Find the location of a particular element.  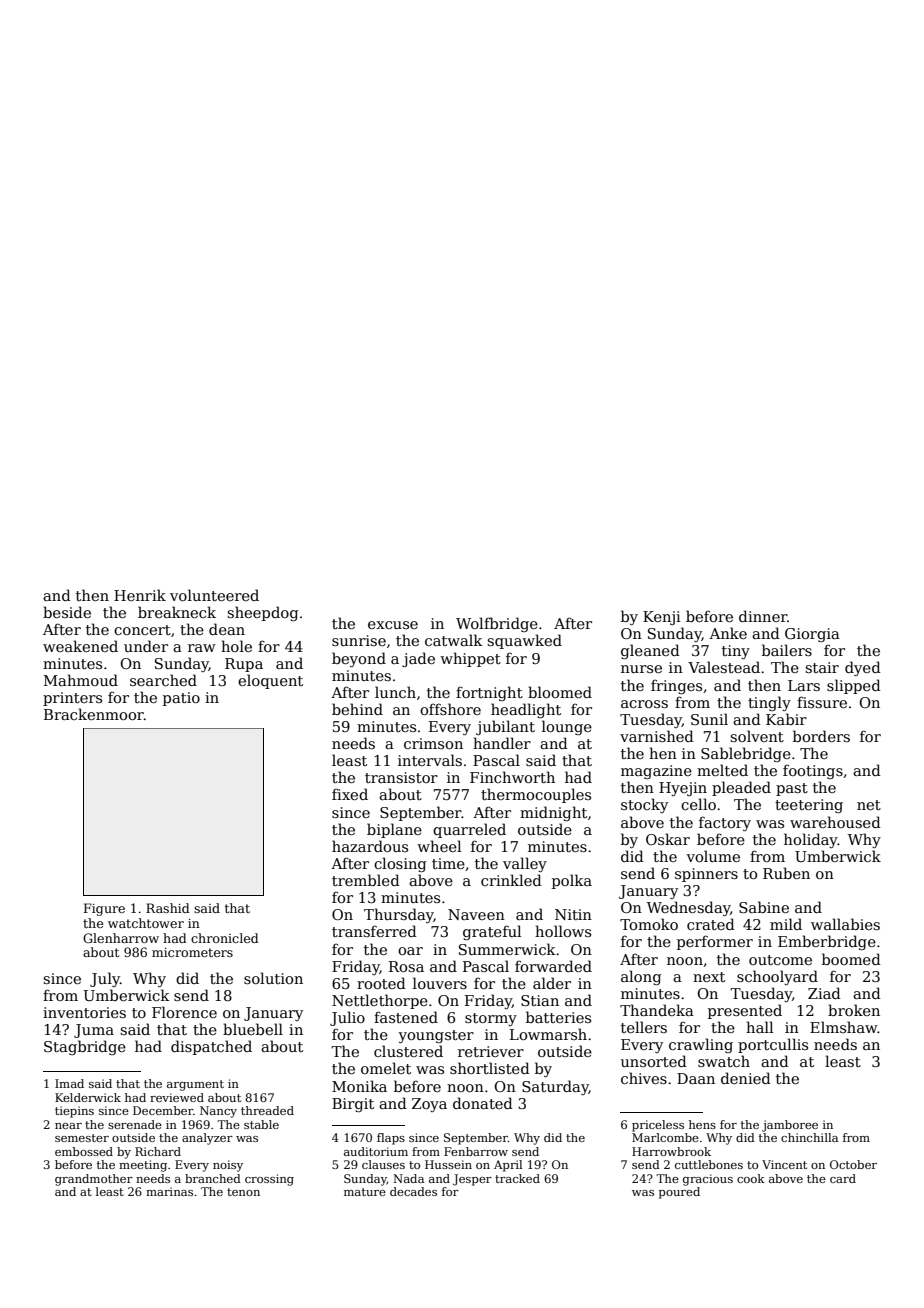

Giorgia is located at coordinates (812, 635).
